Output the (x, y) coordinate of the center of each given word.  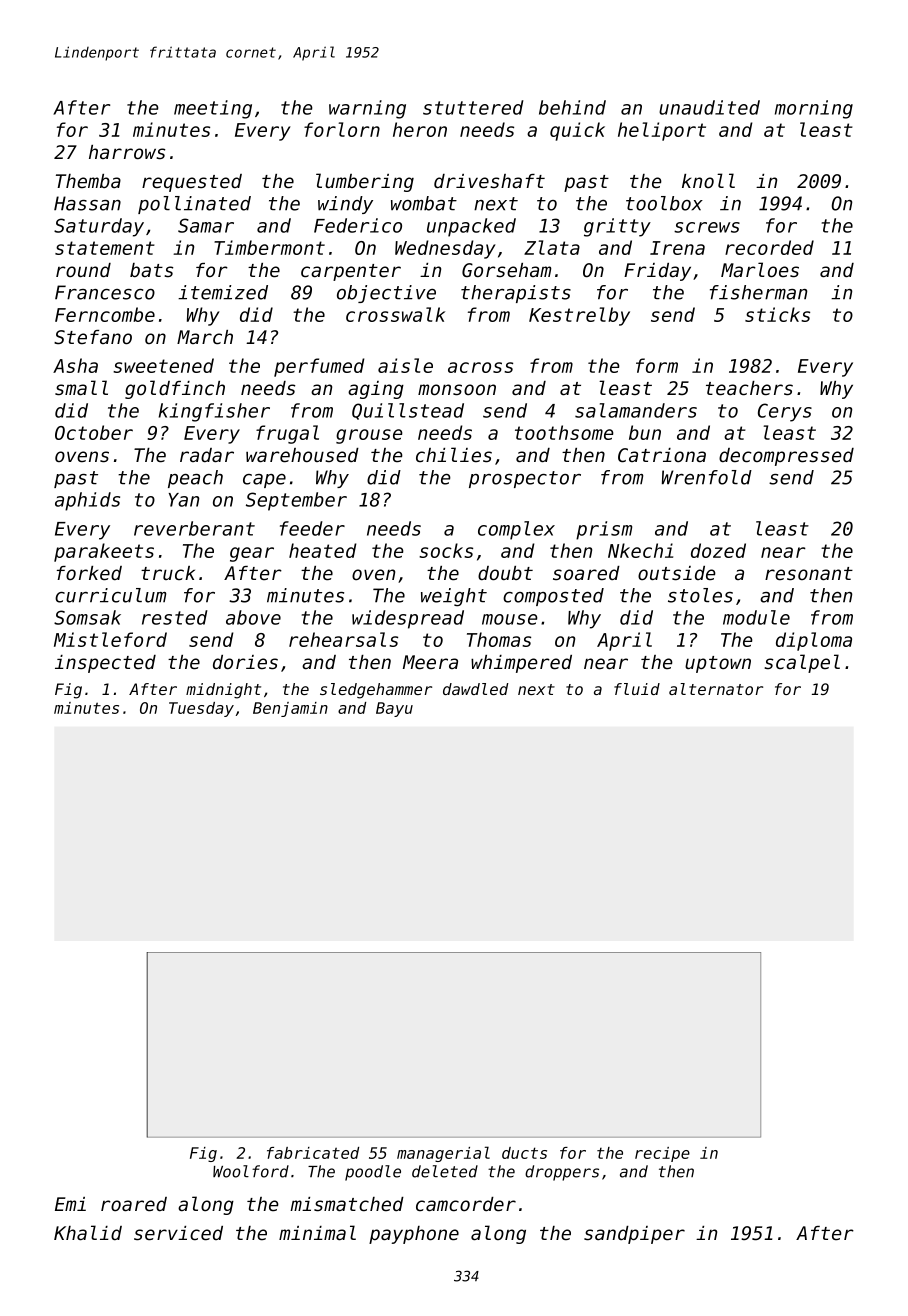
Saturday (99, 227)
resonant (809, 574)
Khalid (88, 1233)
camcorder (466, 1204)
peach (195, 479)
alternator (716, 689)
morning (814, 109)
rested (175, 617)
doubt (505, 573)
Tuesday (201, 709)
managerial (443, 1154)
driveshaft (489, 181)
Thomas (499, 639)
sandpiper (634, 1235)
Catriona (662, 455)
